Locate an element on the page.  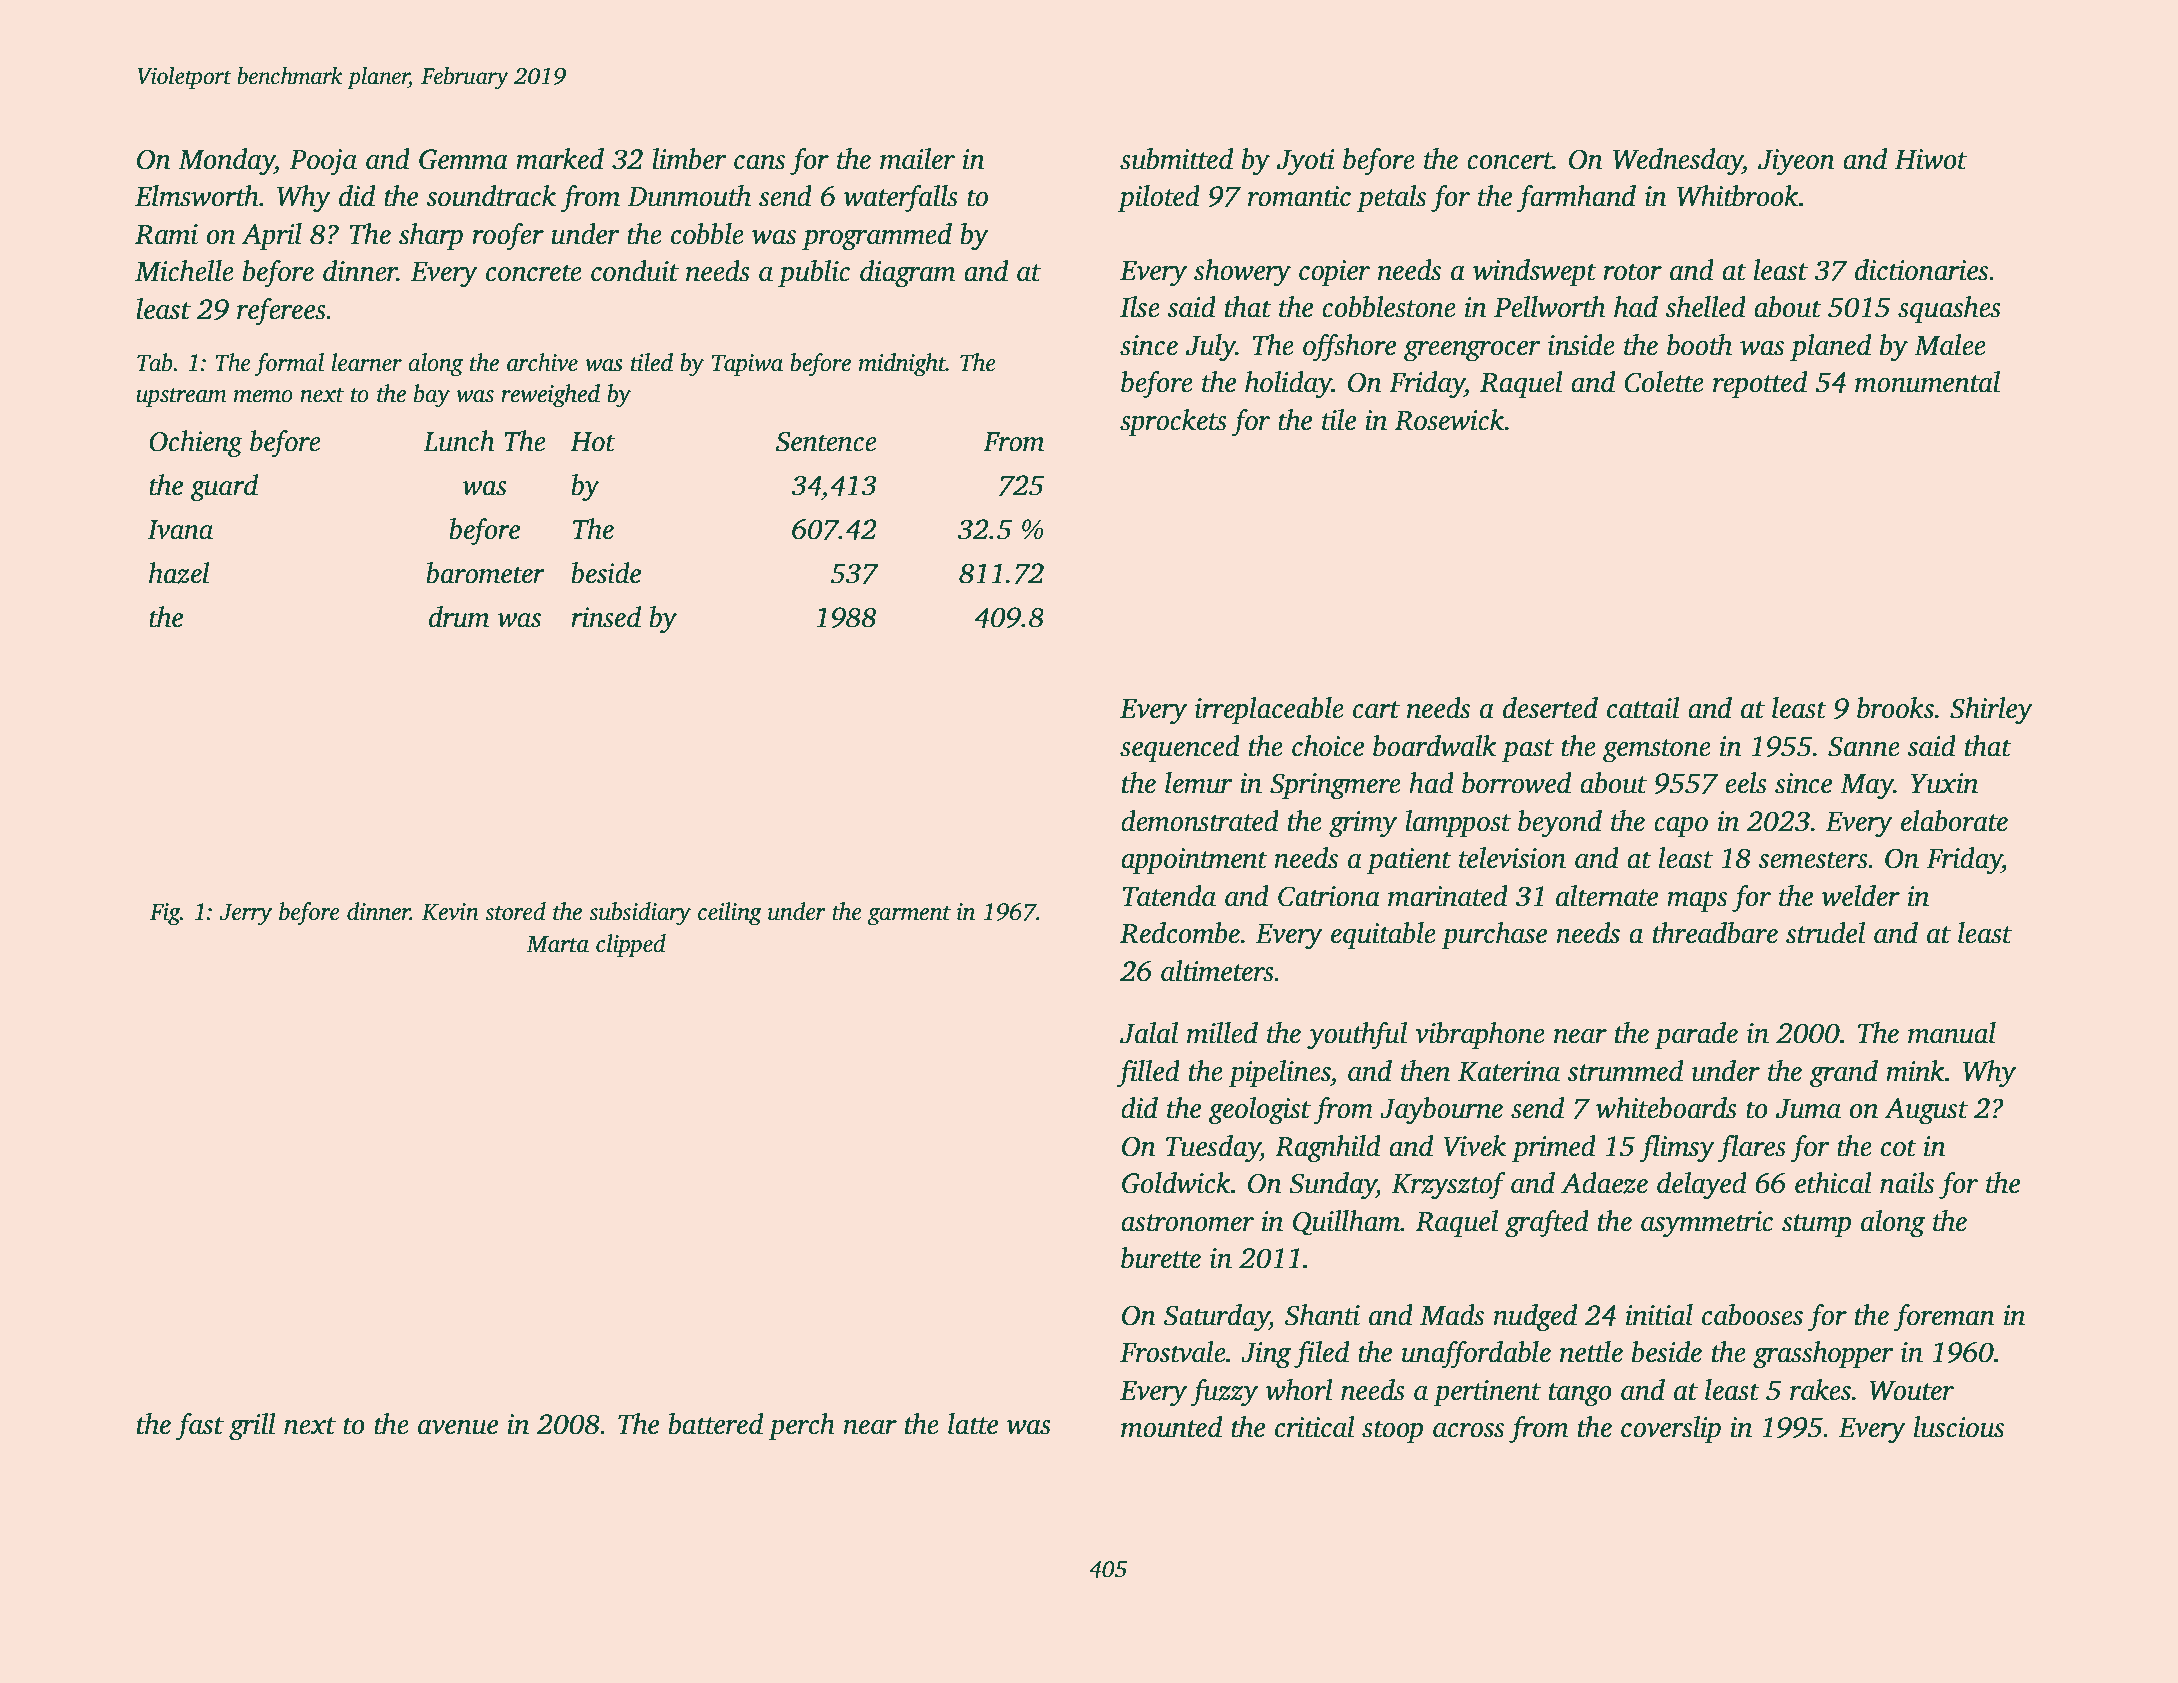
garment is located at coordinates (909, 916).
